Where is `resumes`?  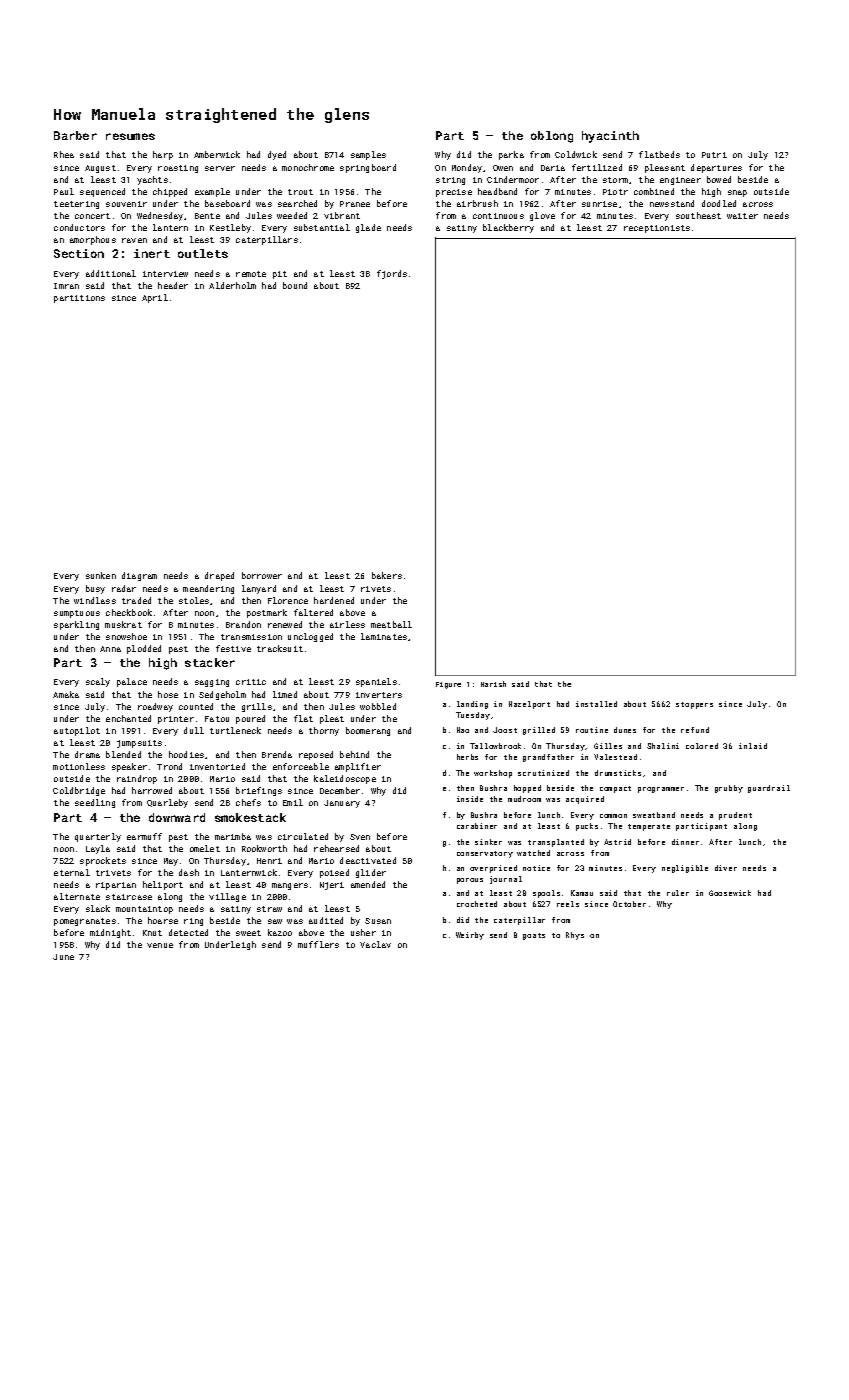
resumes is located at coordinates (130, 136).
